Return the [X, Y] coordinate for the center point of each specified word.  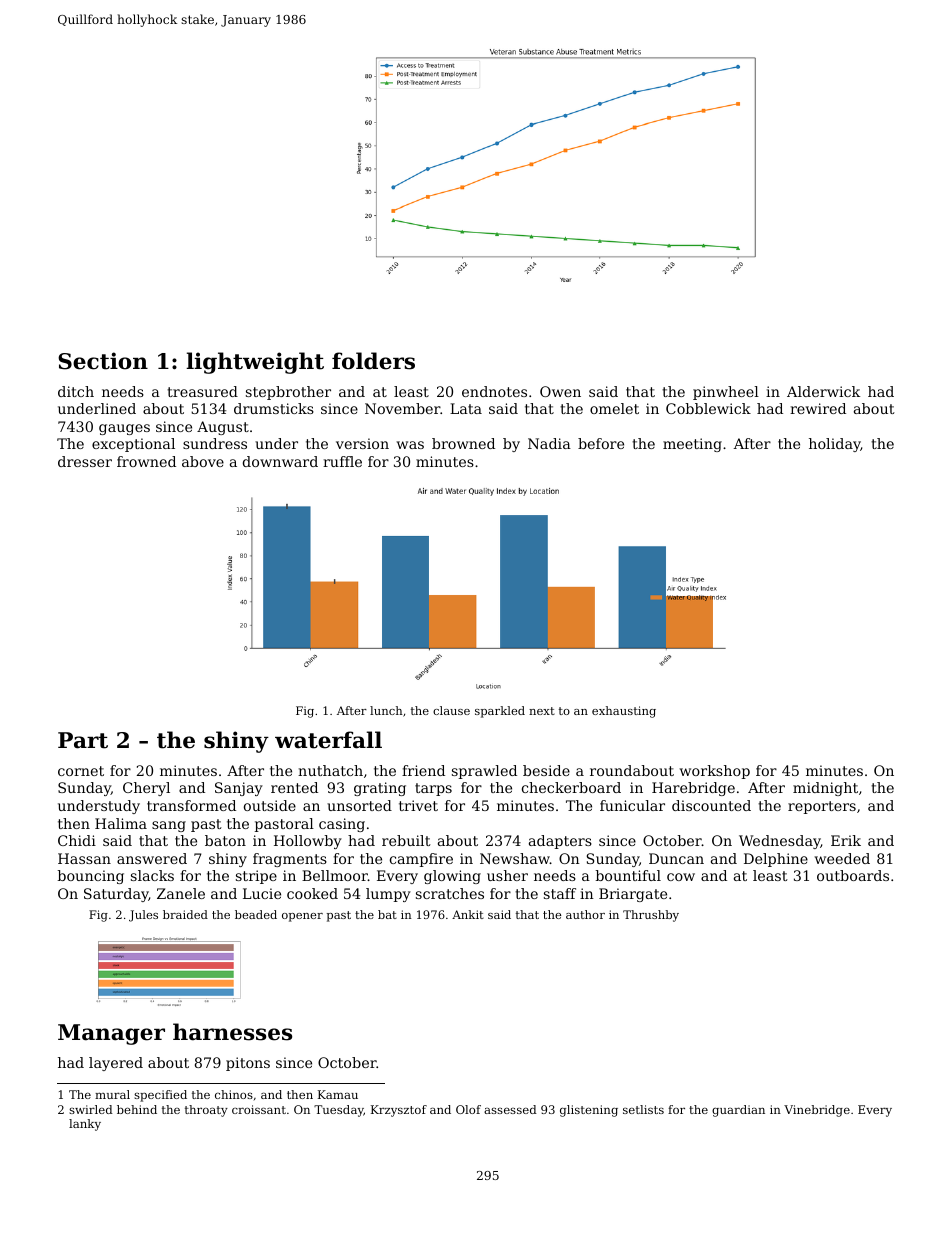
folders [373, 361]
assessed [510, 1109]
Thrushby [651, 916]
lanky [85, 1125]
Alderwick [823, 391]
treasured [202, 391]
